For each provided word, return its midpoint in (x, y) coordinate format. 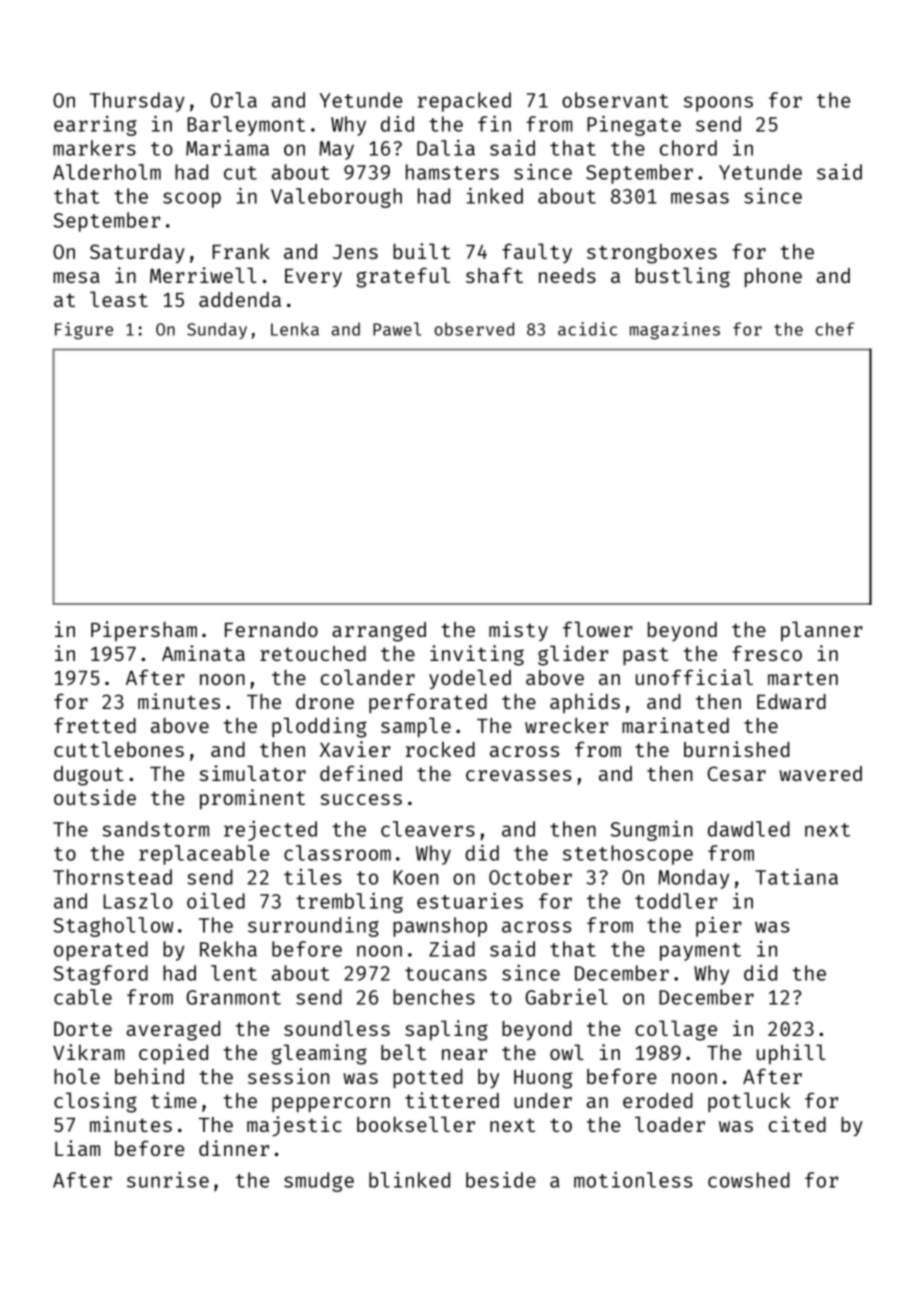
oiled (216, 901)
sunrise (168, 1180)
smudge (319, 1182)
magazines (675, 331)
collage (676, 1030)
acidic (587, 329)
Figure (84, 331)
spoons (718, 104)
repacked (464, 102)
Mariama (227, 148)
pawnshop (440, 927)
